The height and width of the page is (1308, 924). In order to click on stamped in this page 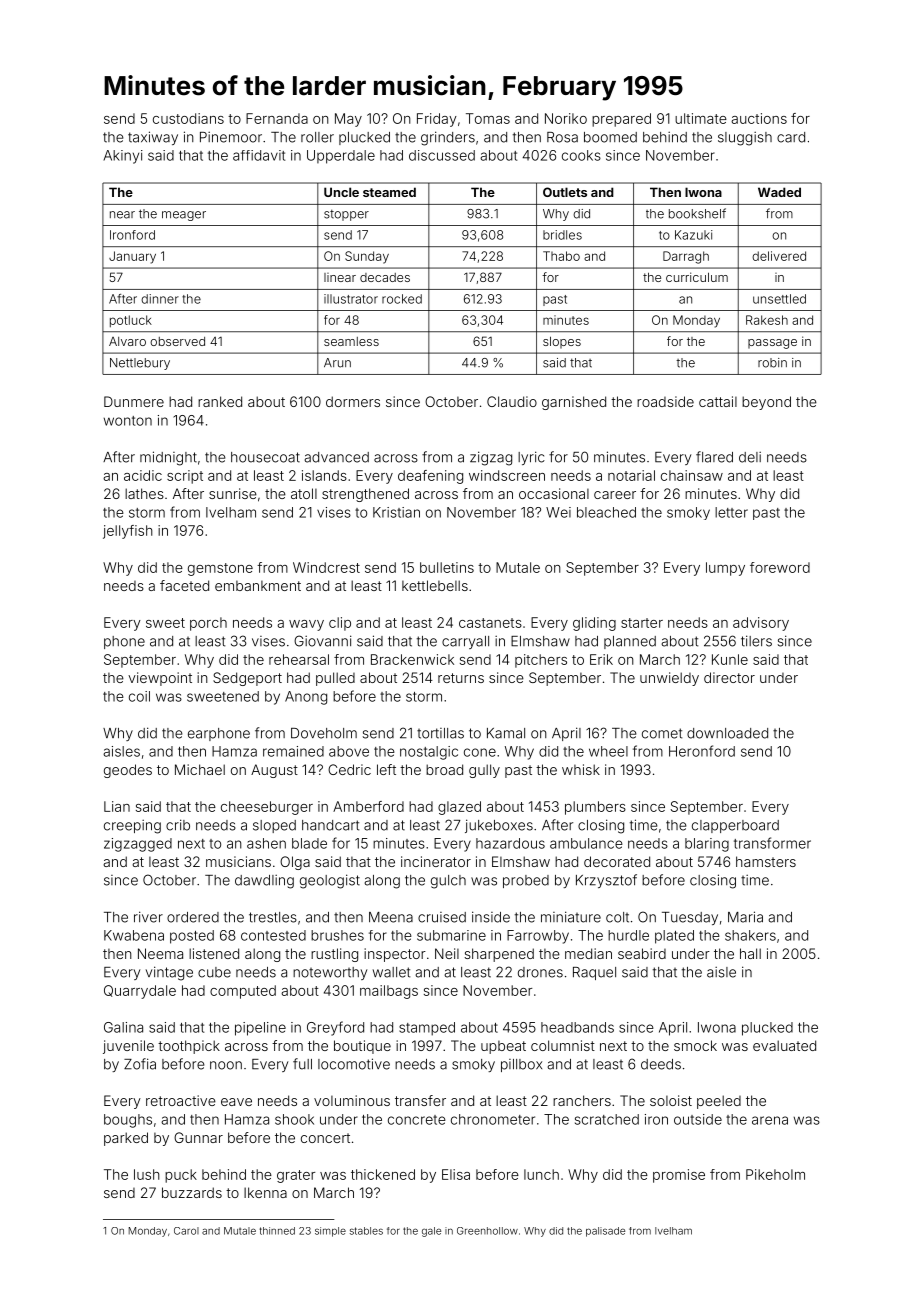, I will do `click(427, 1029)`.
